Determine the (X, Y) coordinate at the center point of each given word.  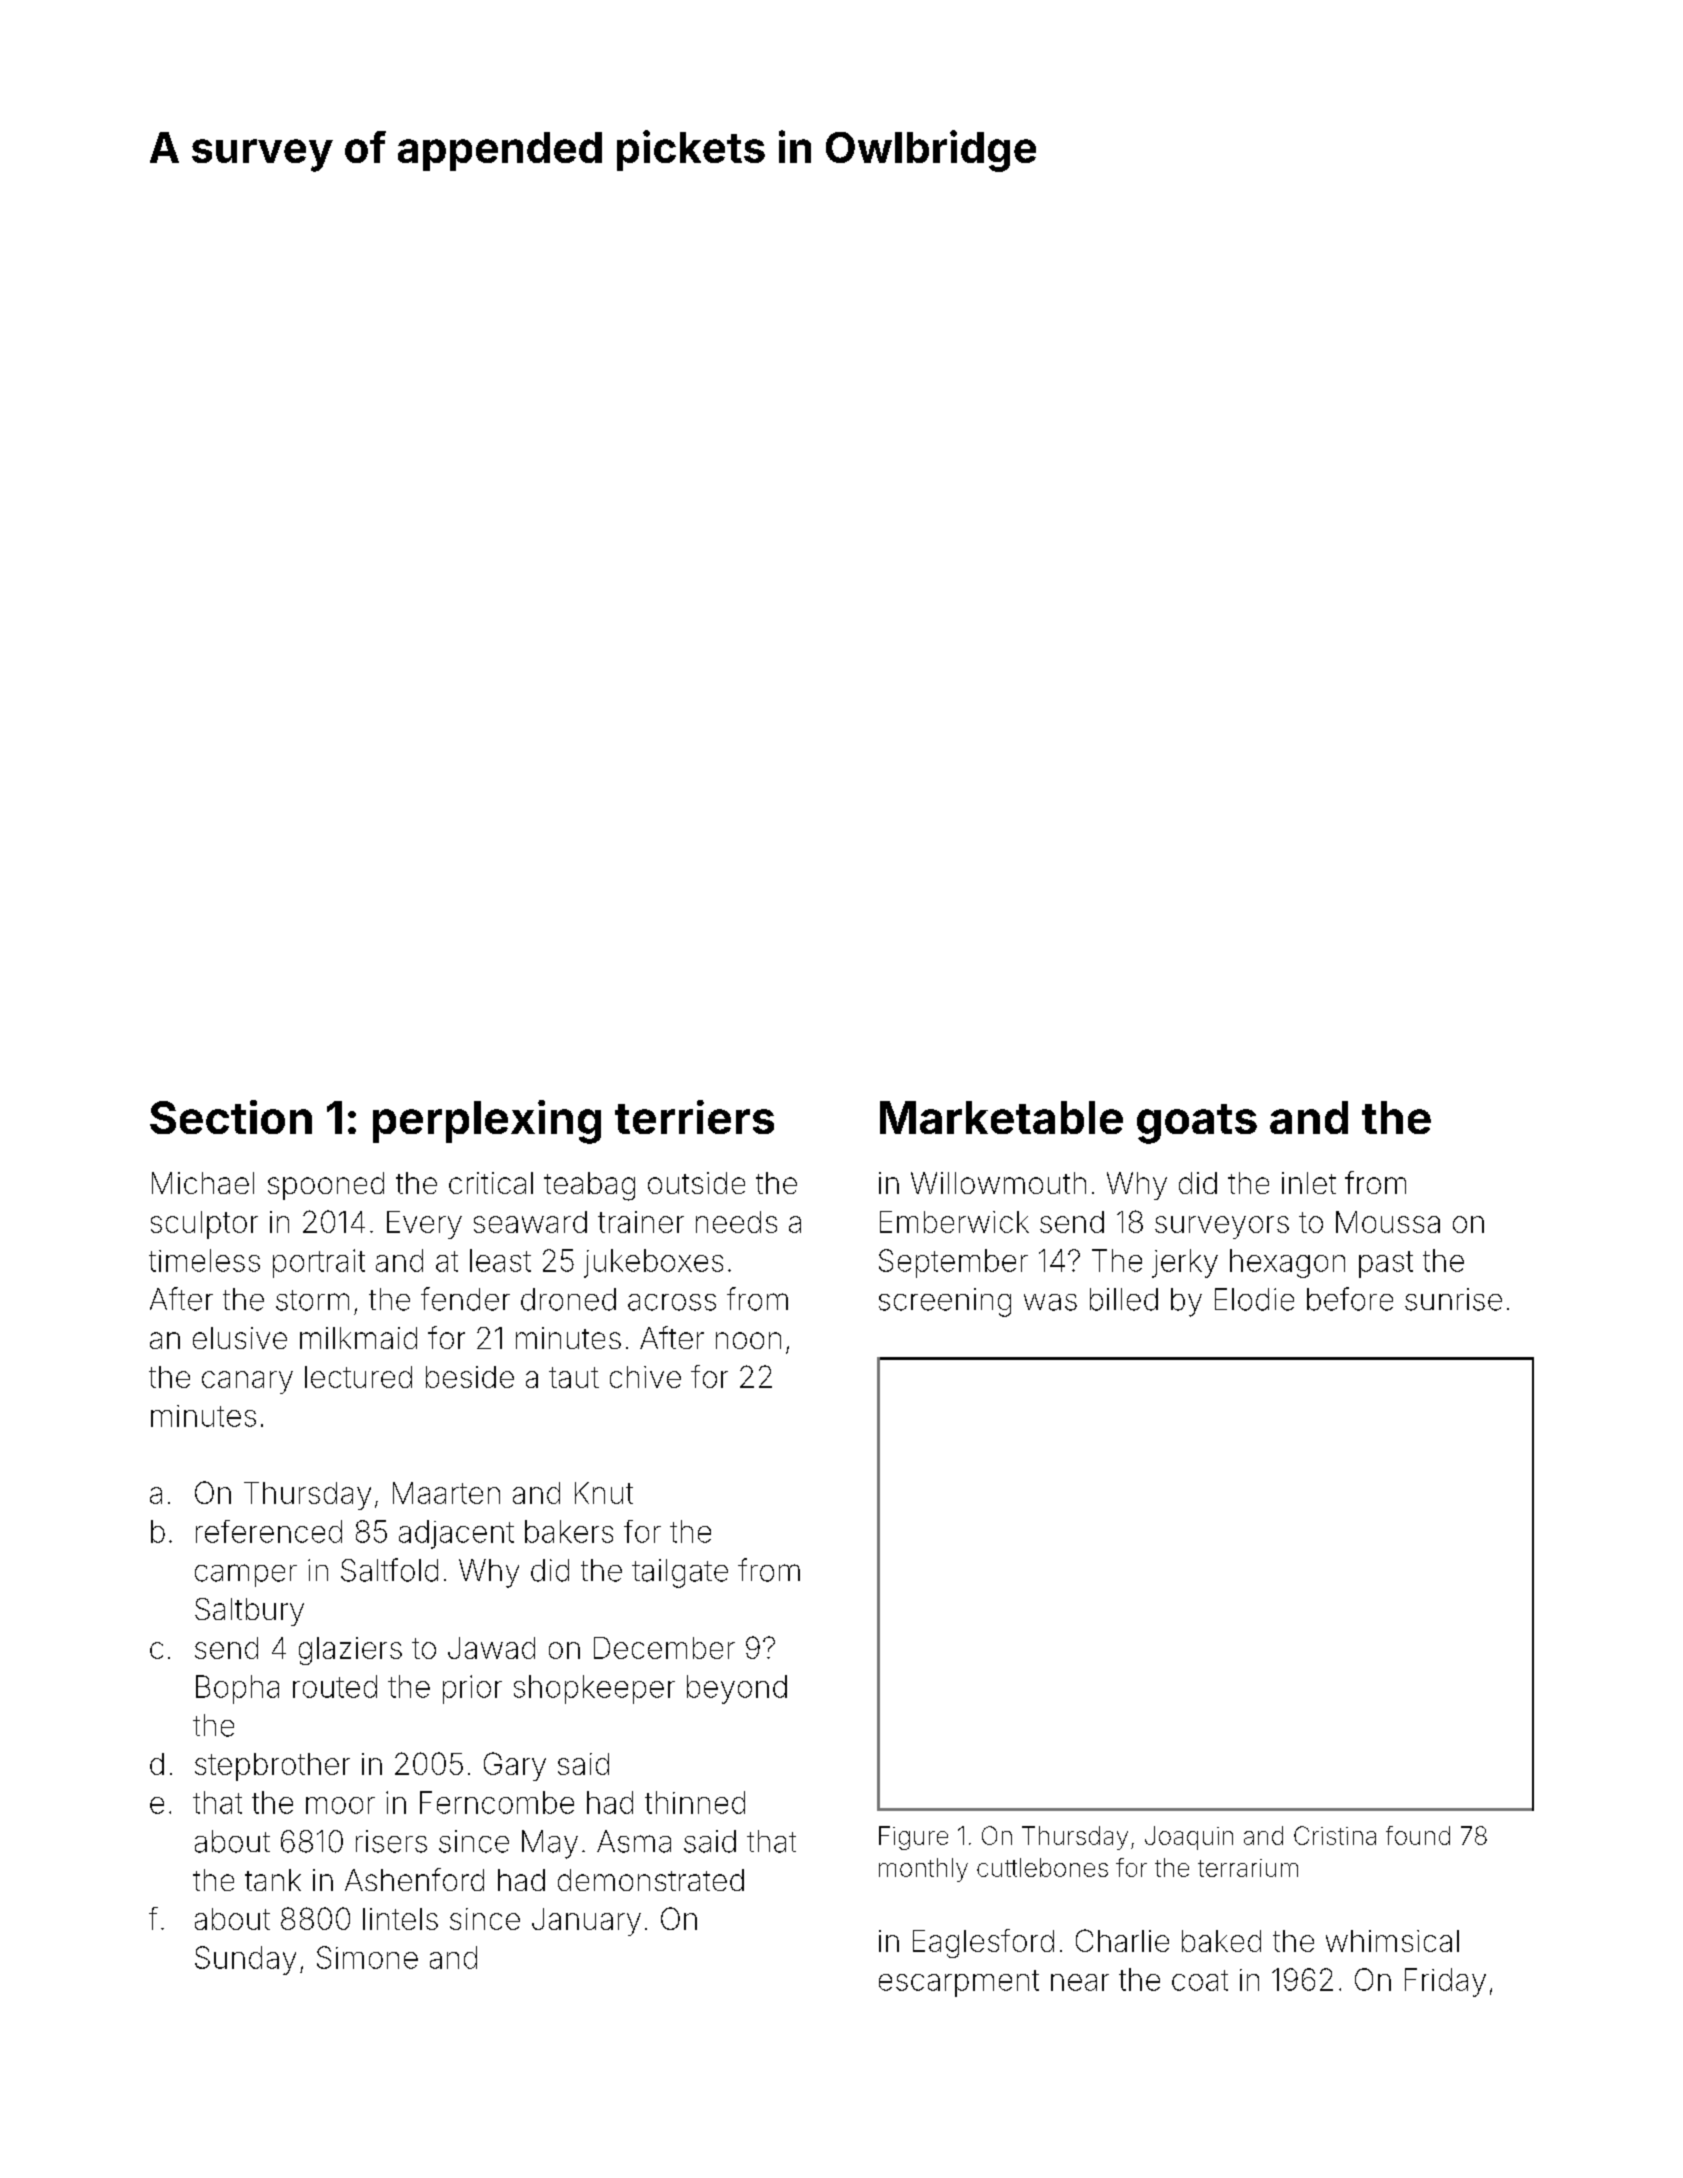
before (1350, 1299)
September (953, 1263)
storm (312, 1300)
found (1418, 1835)
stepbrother (272, 1767)
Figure (913, 1838)
